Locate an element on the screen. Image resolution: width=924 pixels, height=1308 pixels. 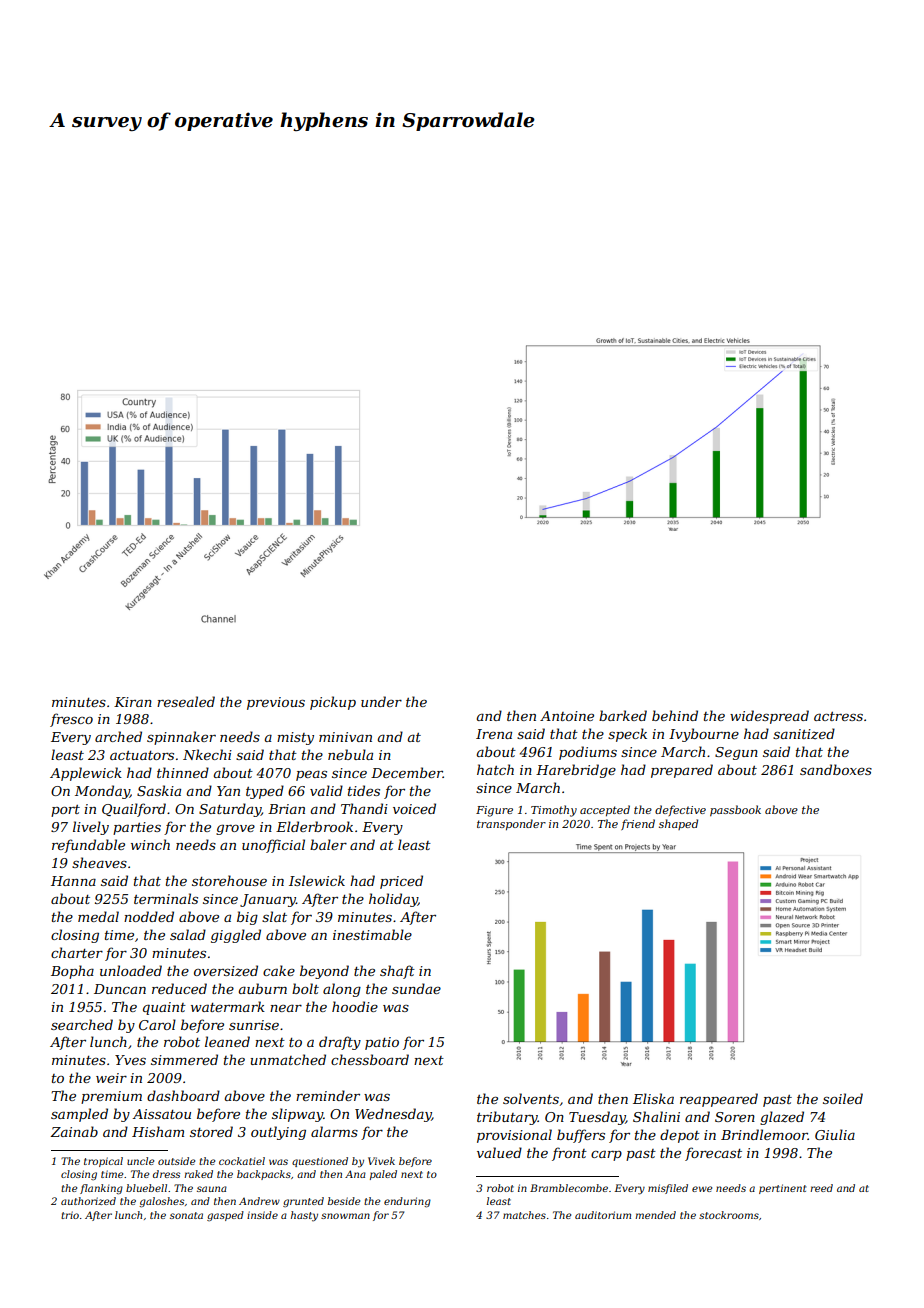
matches is located at coordinates (524, 1215).
